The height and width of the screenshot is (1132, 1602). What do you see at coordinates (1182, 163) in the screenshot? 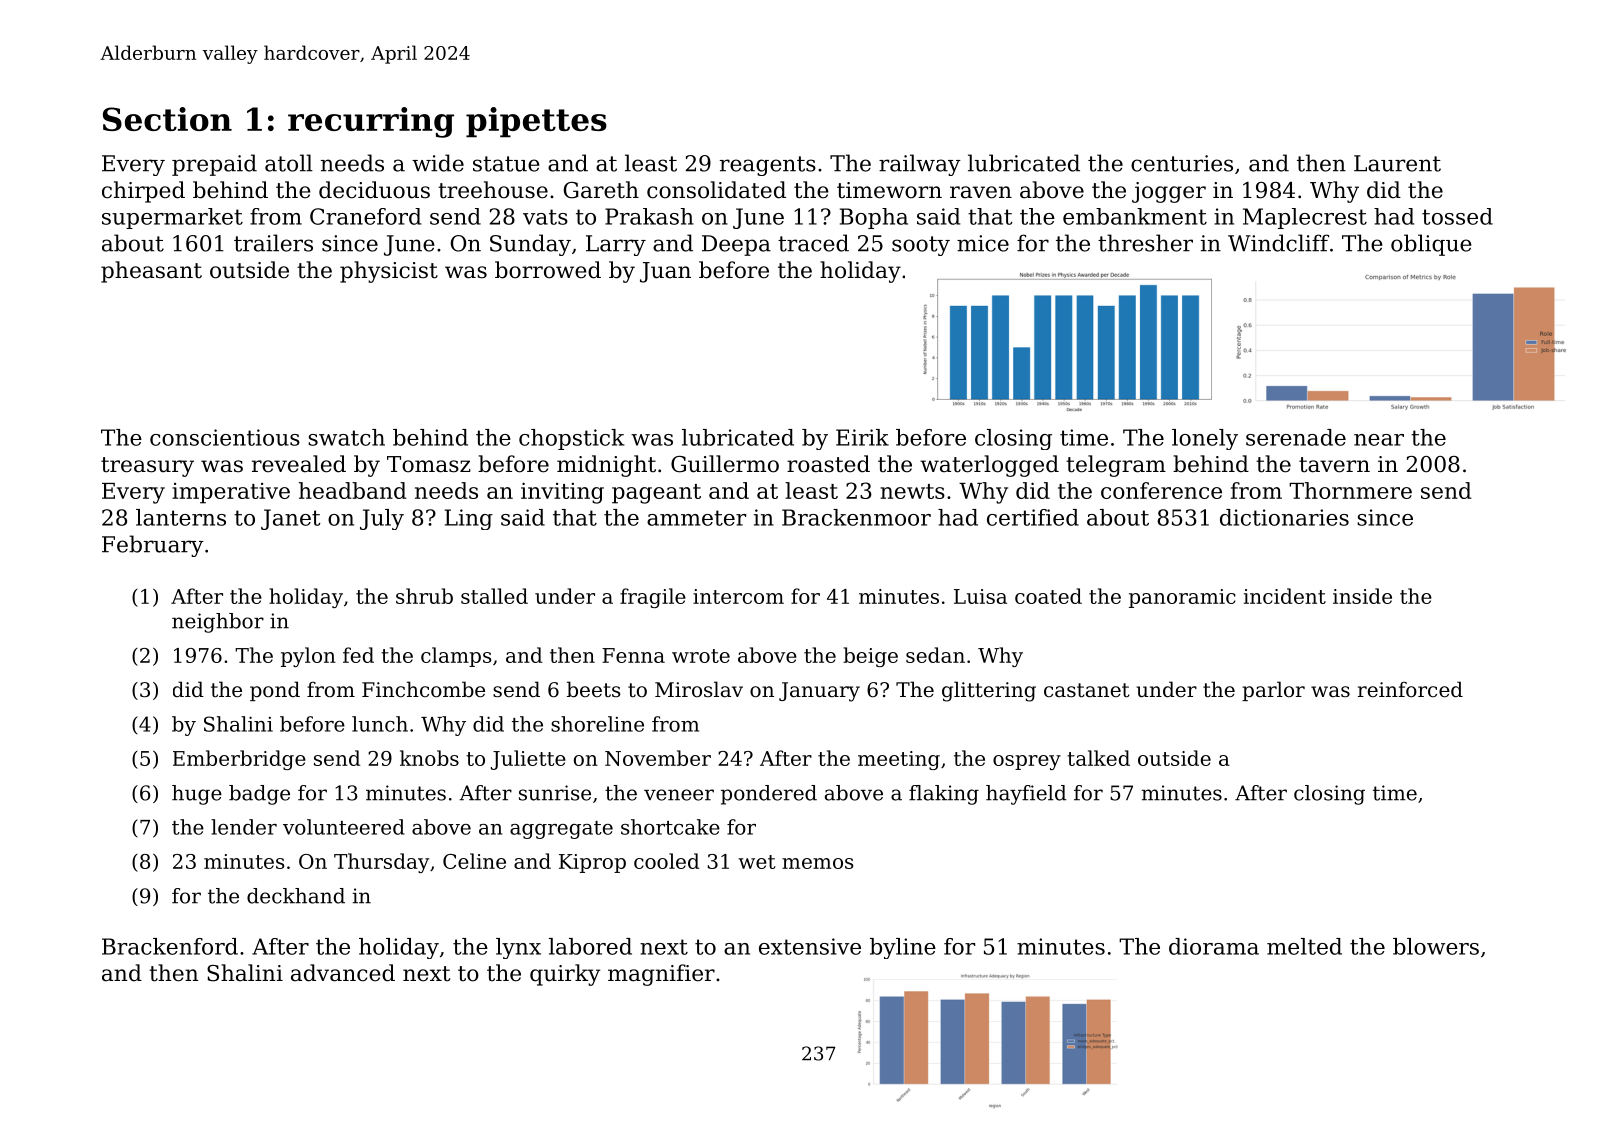
I see `centuries` at bounding box center [1182, 163].
